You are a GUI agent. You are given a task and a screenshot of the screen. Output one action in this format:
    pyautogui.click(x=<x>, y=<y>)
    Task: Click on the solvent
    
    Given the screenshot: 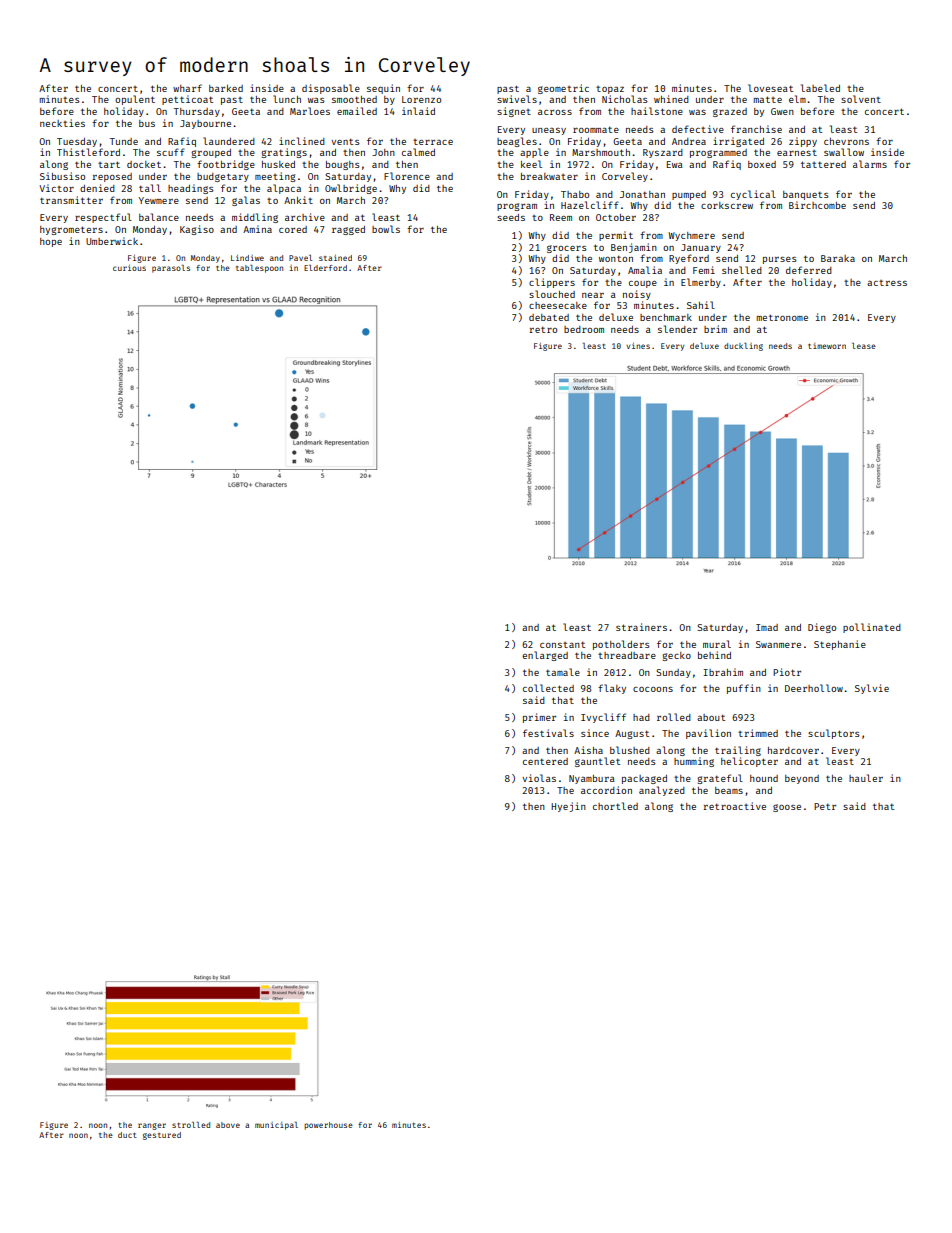 What is the action you would take?
    pyautogui.click(x=861, y=99)
